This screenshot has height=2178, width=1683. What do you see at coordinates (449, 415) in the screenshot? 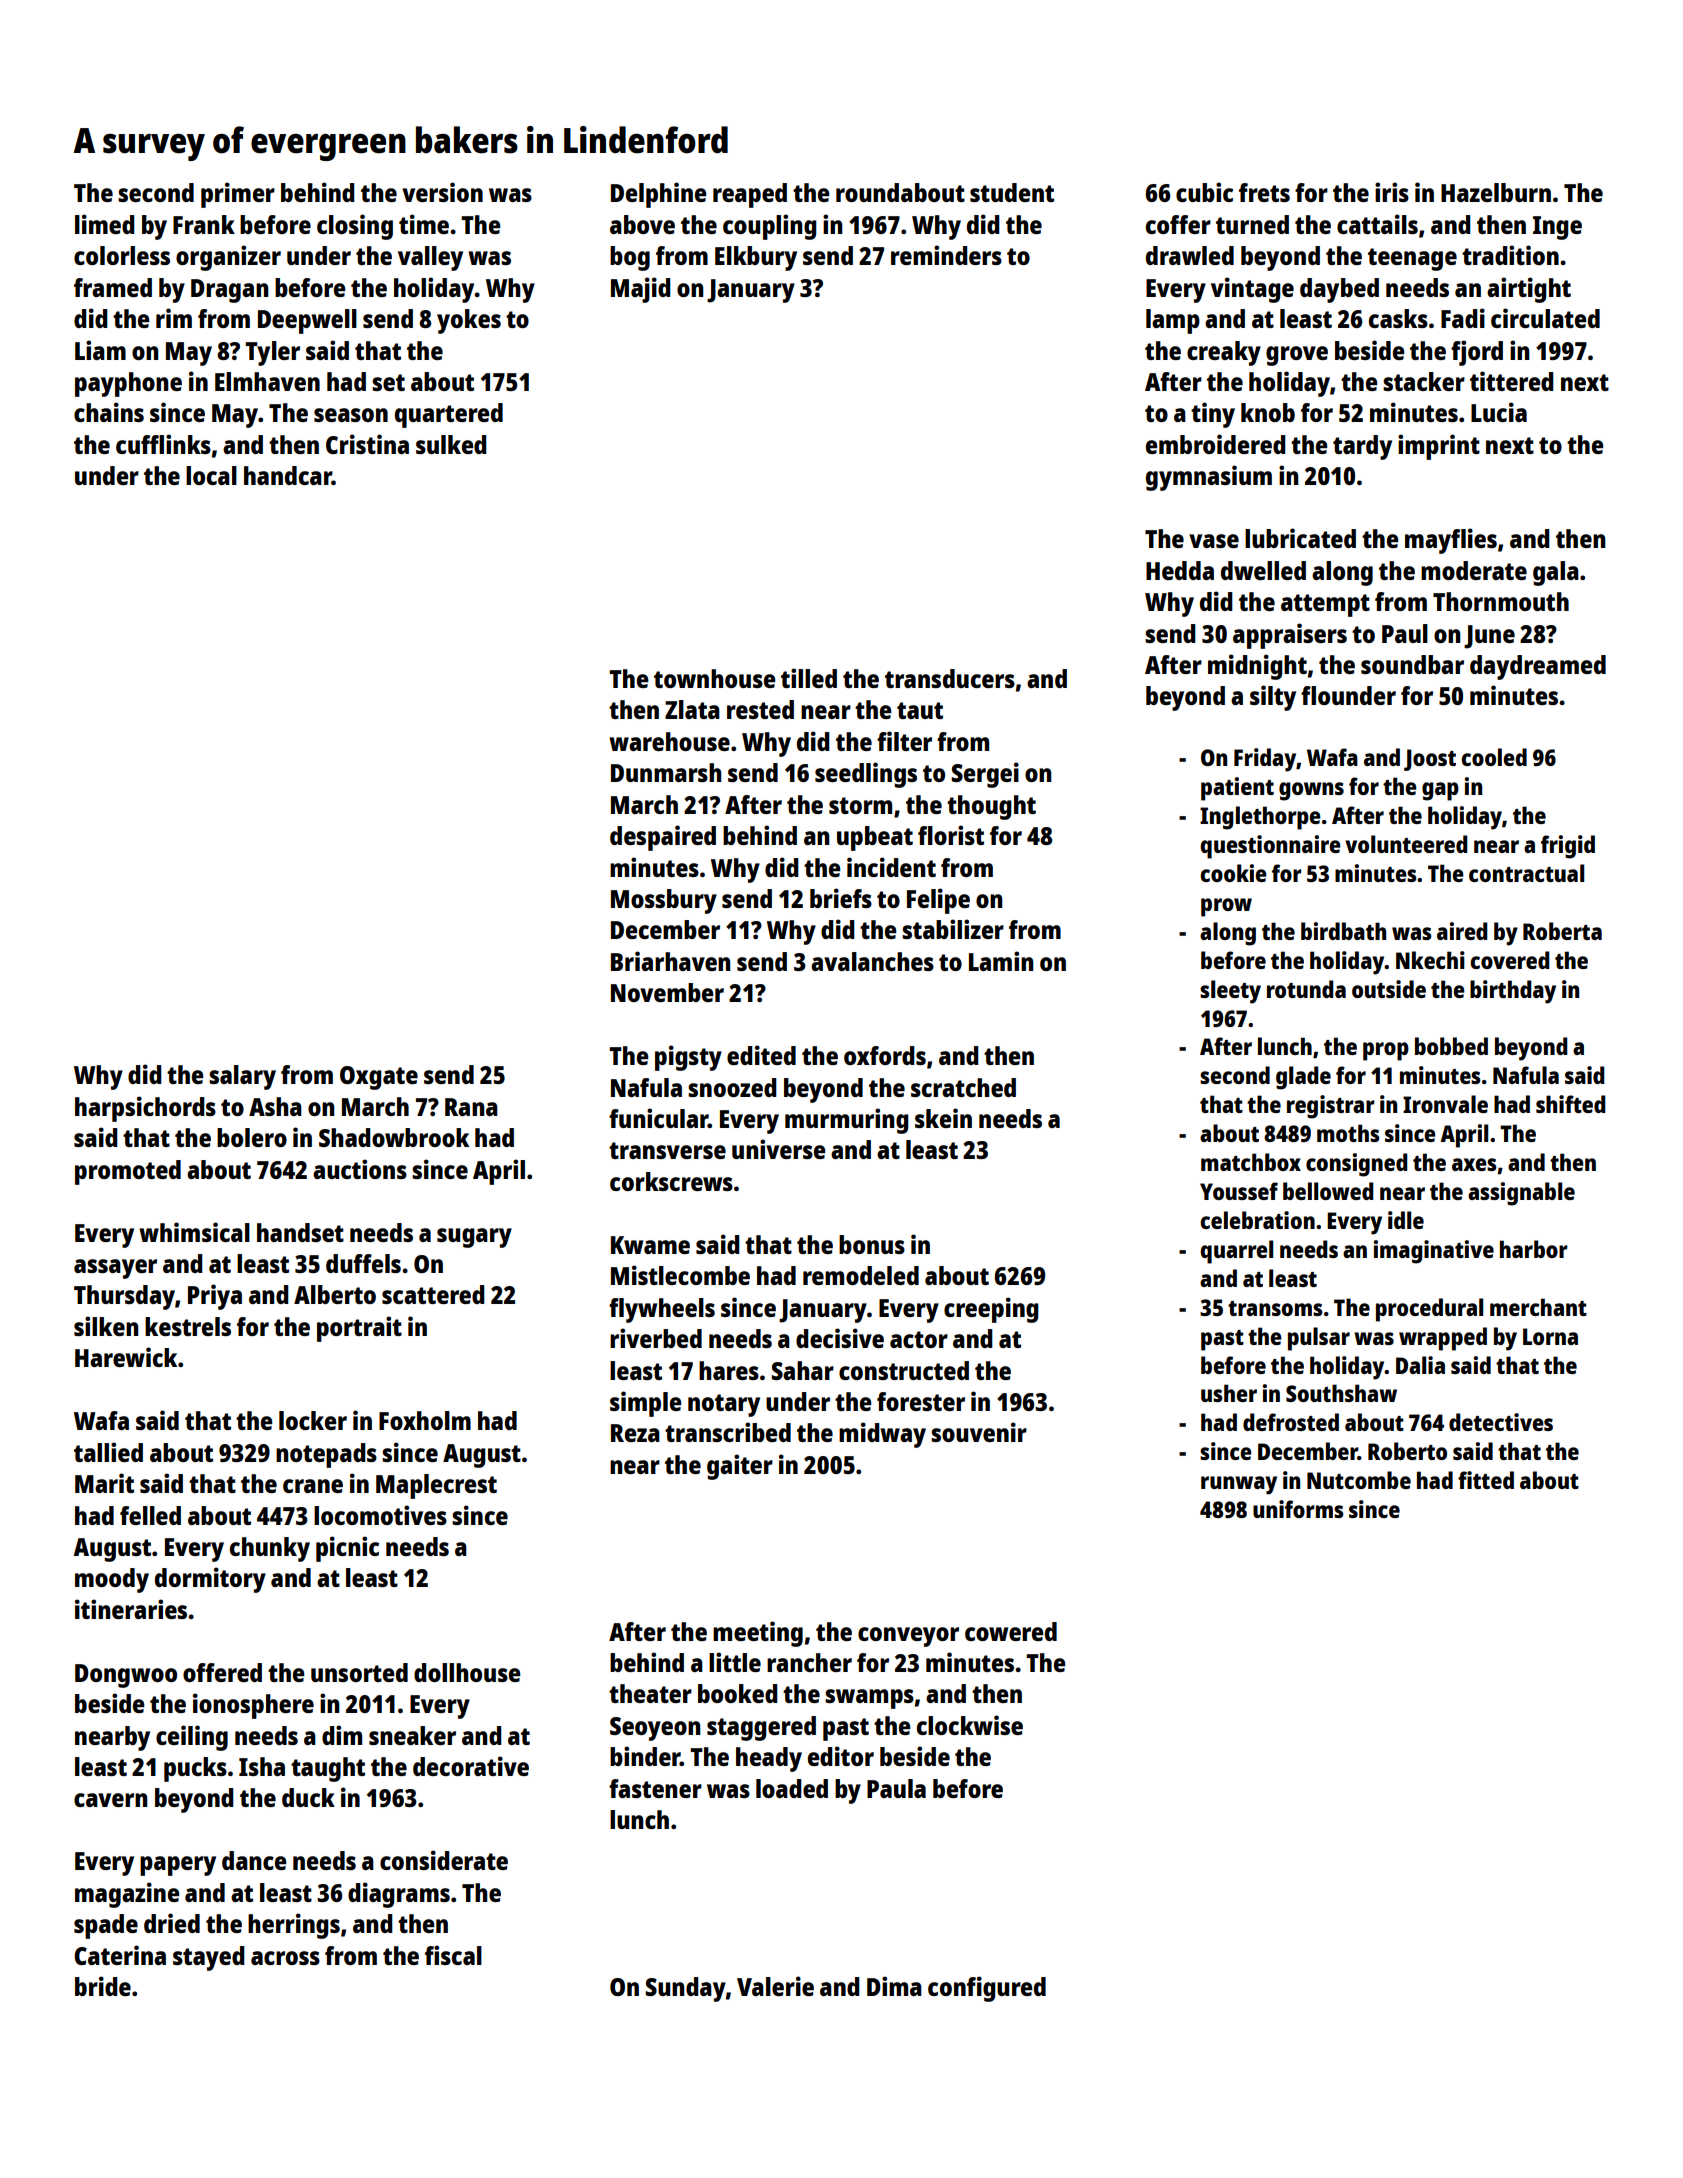
I see `quartered` at bounding box center [449, 415].
